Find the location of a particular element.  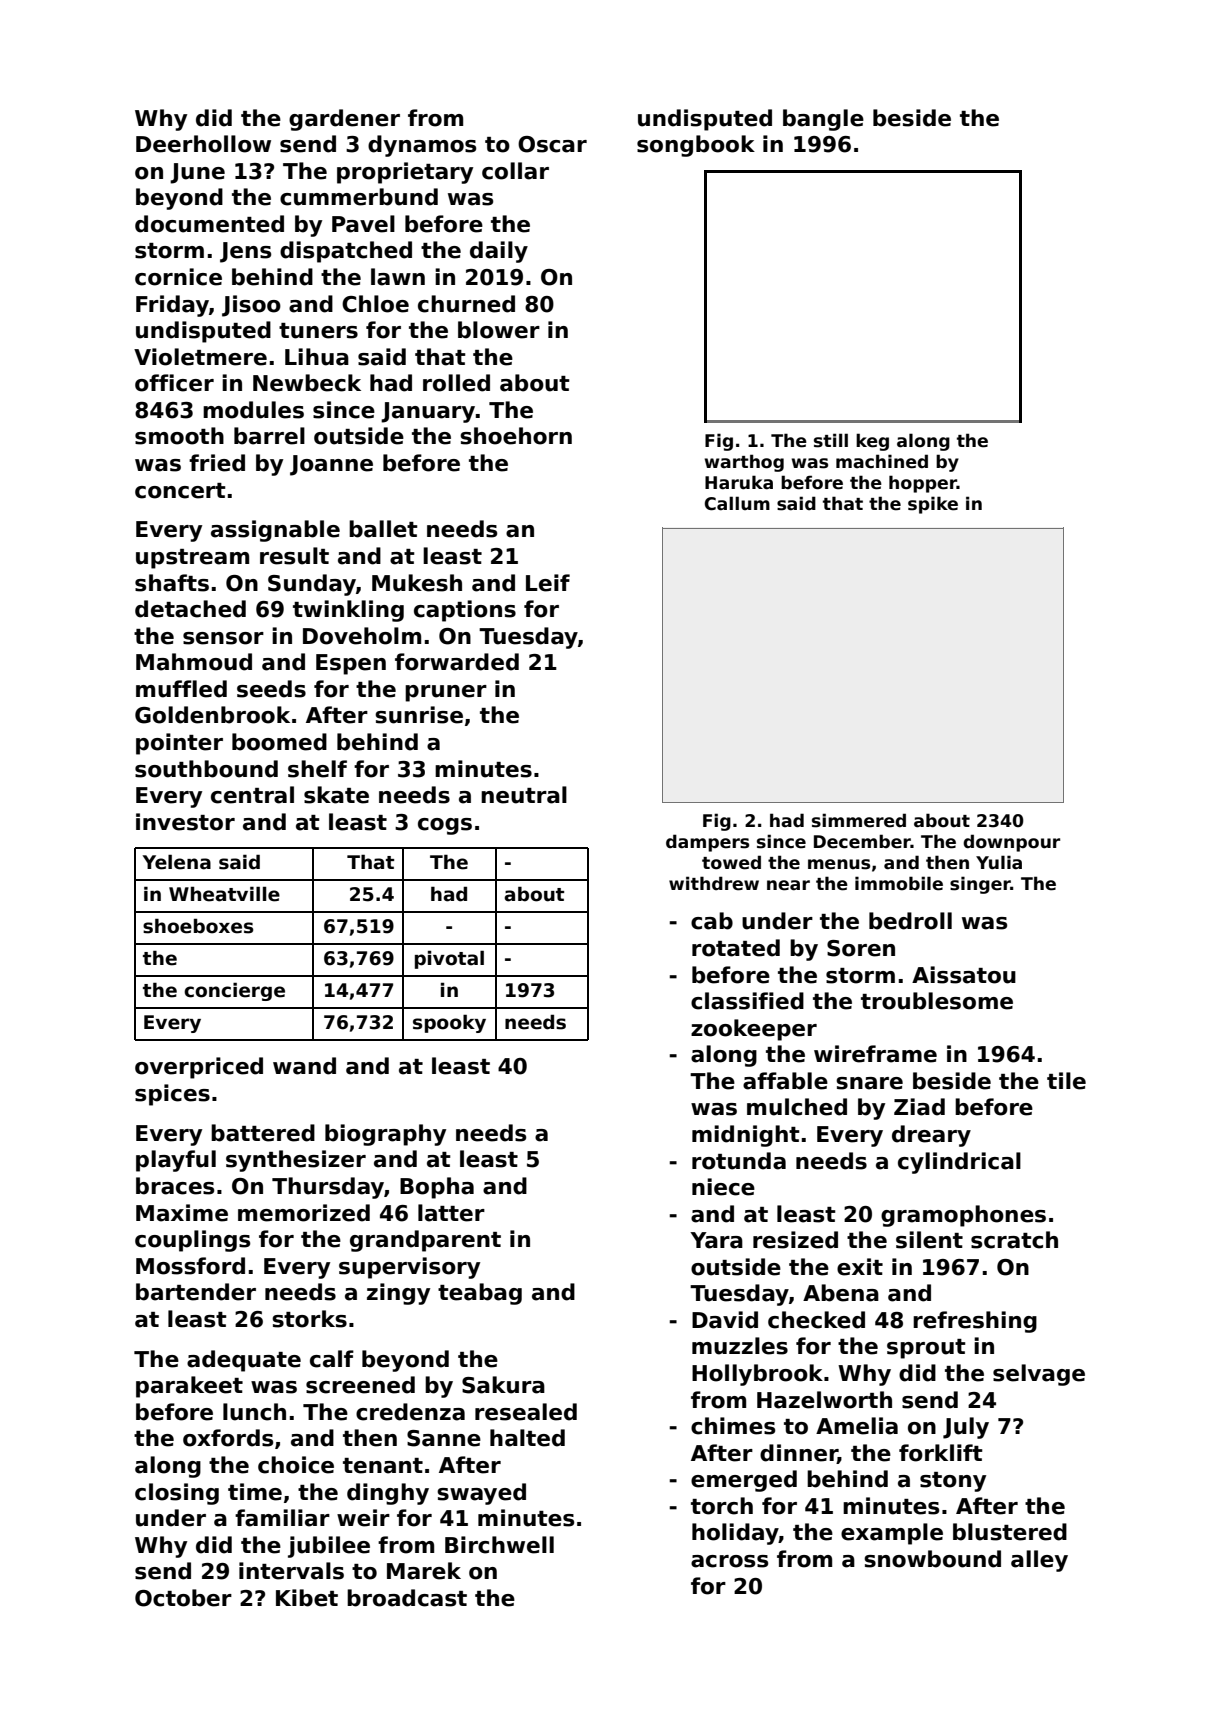

Oscar is located at coordinates (552, 144).
